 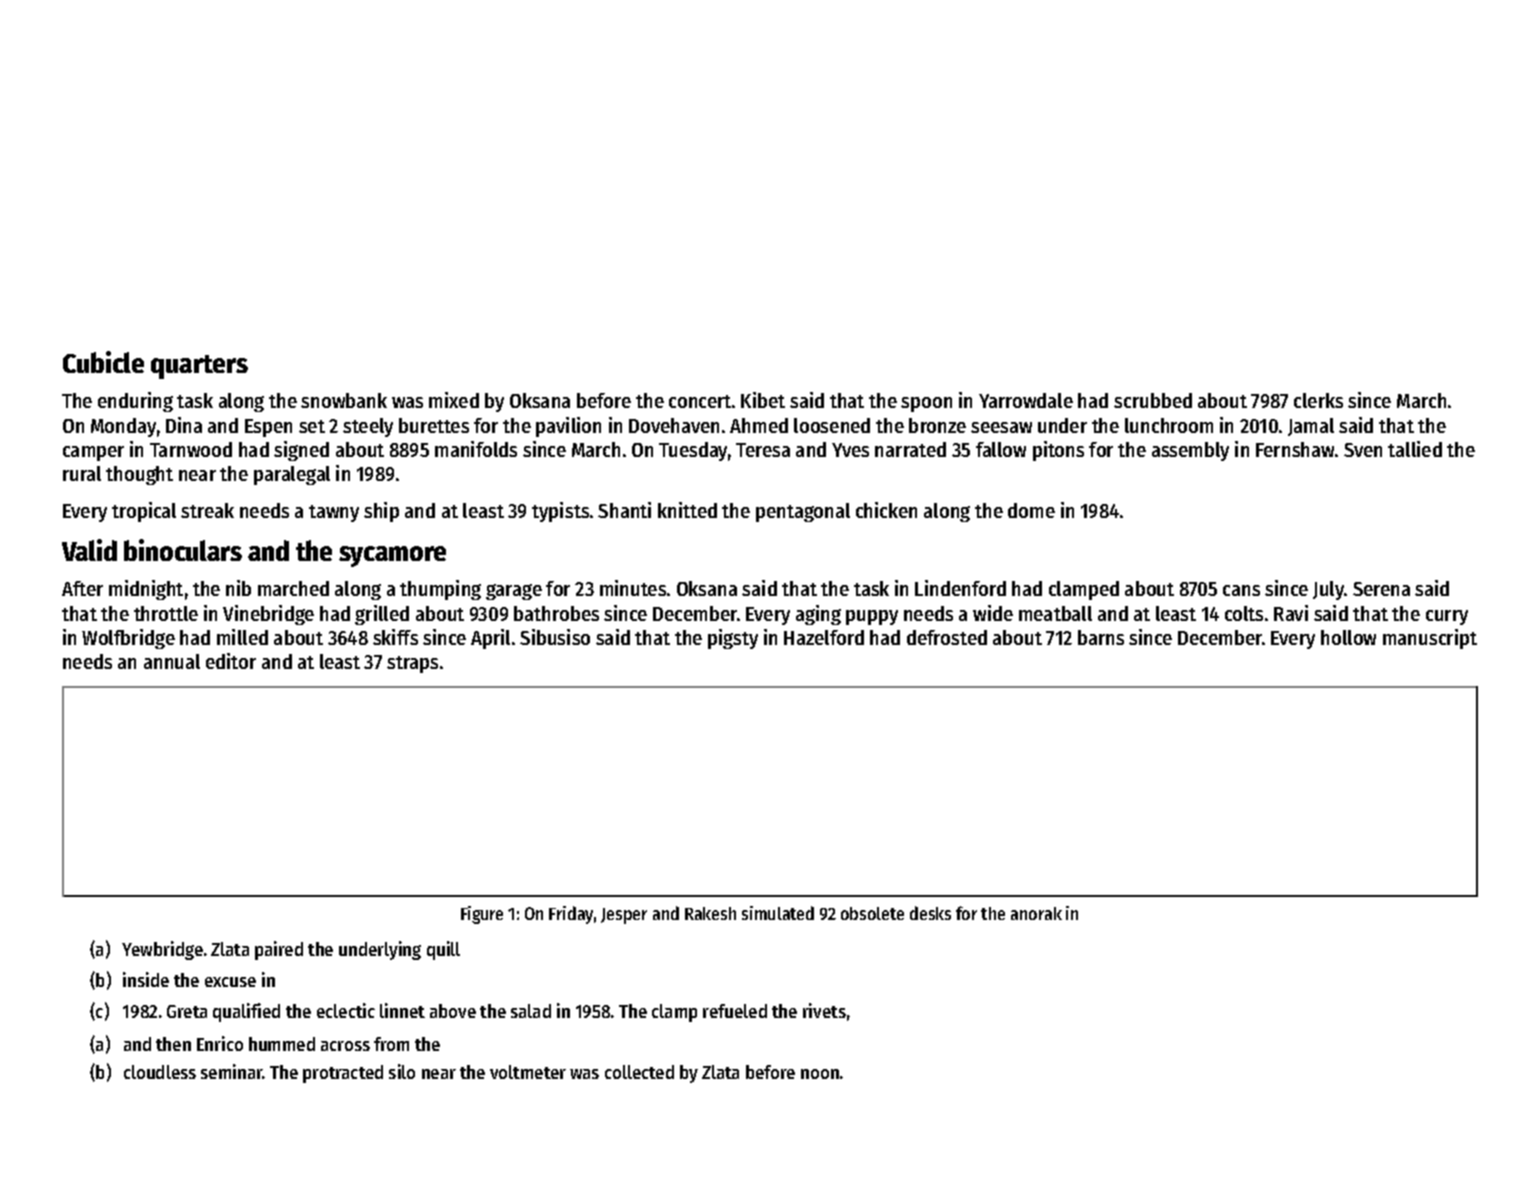 I want to click on tallied, so click(x=1415, y=449).
